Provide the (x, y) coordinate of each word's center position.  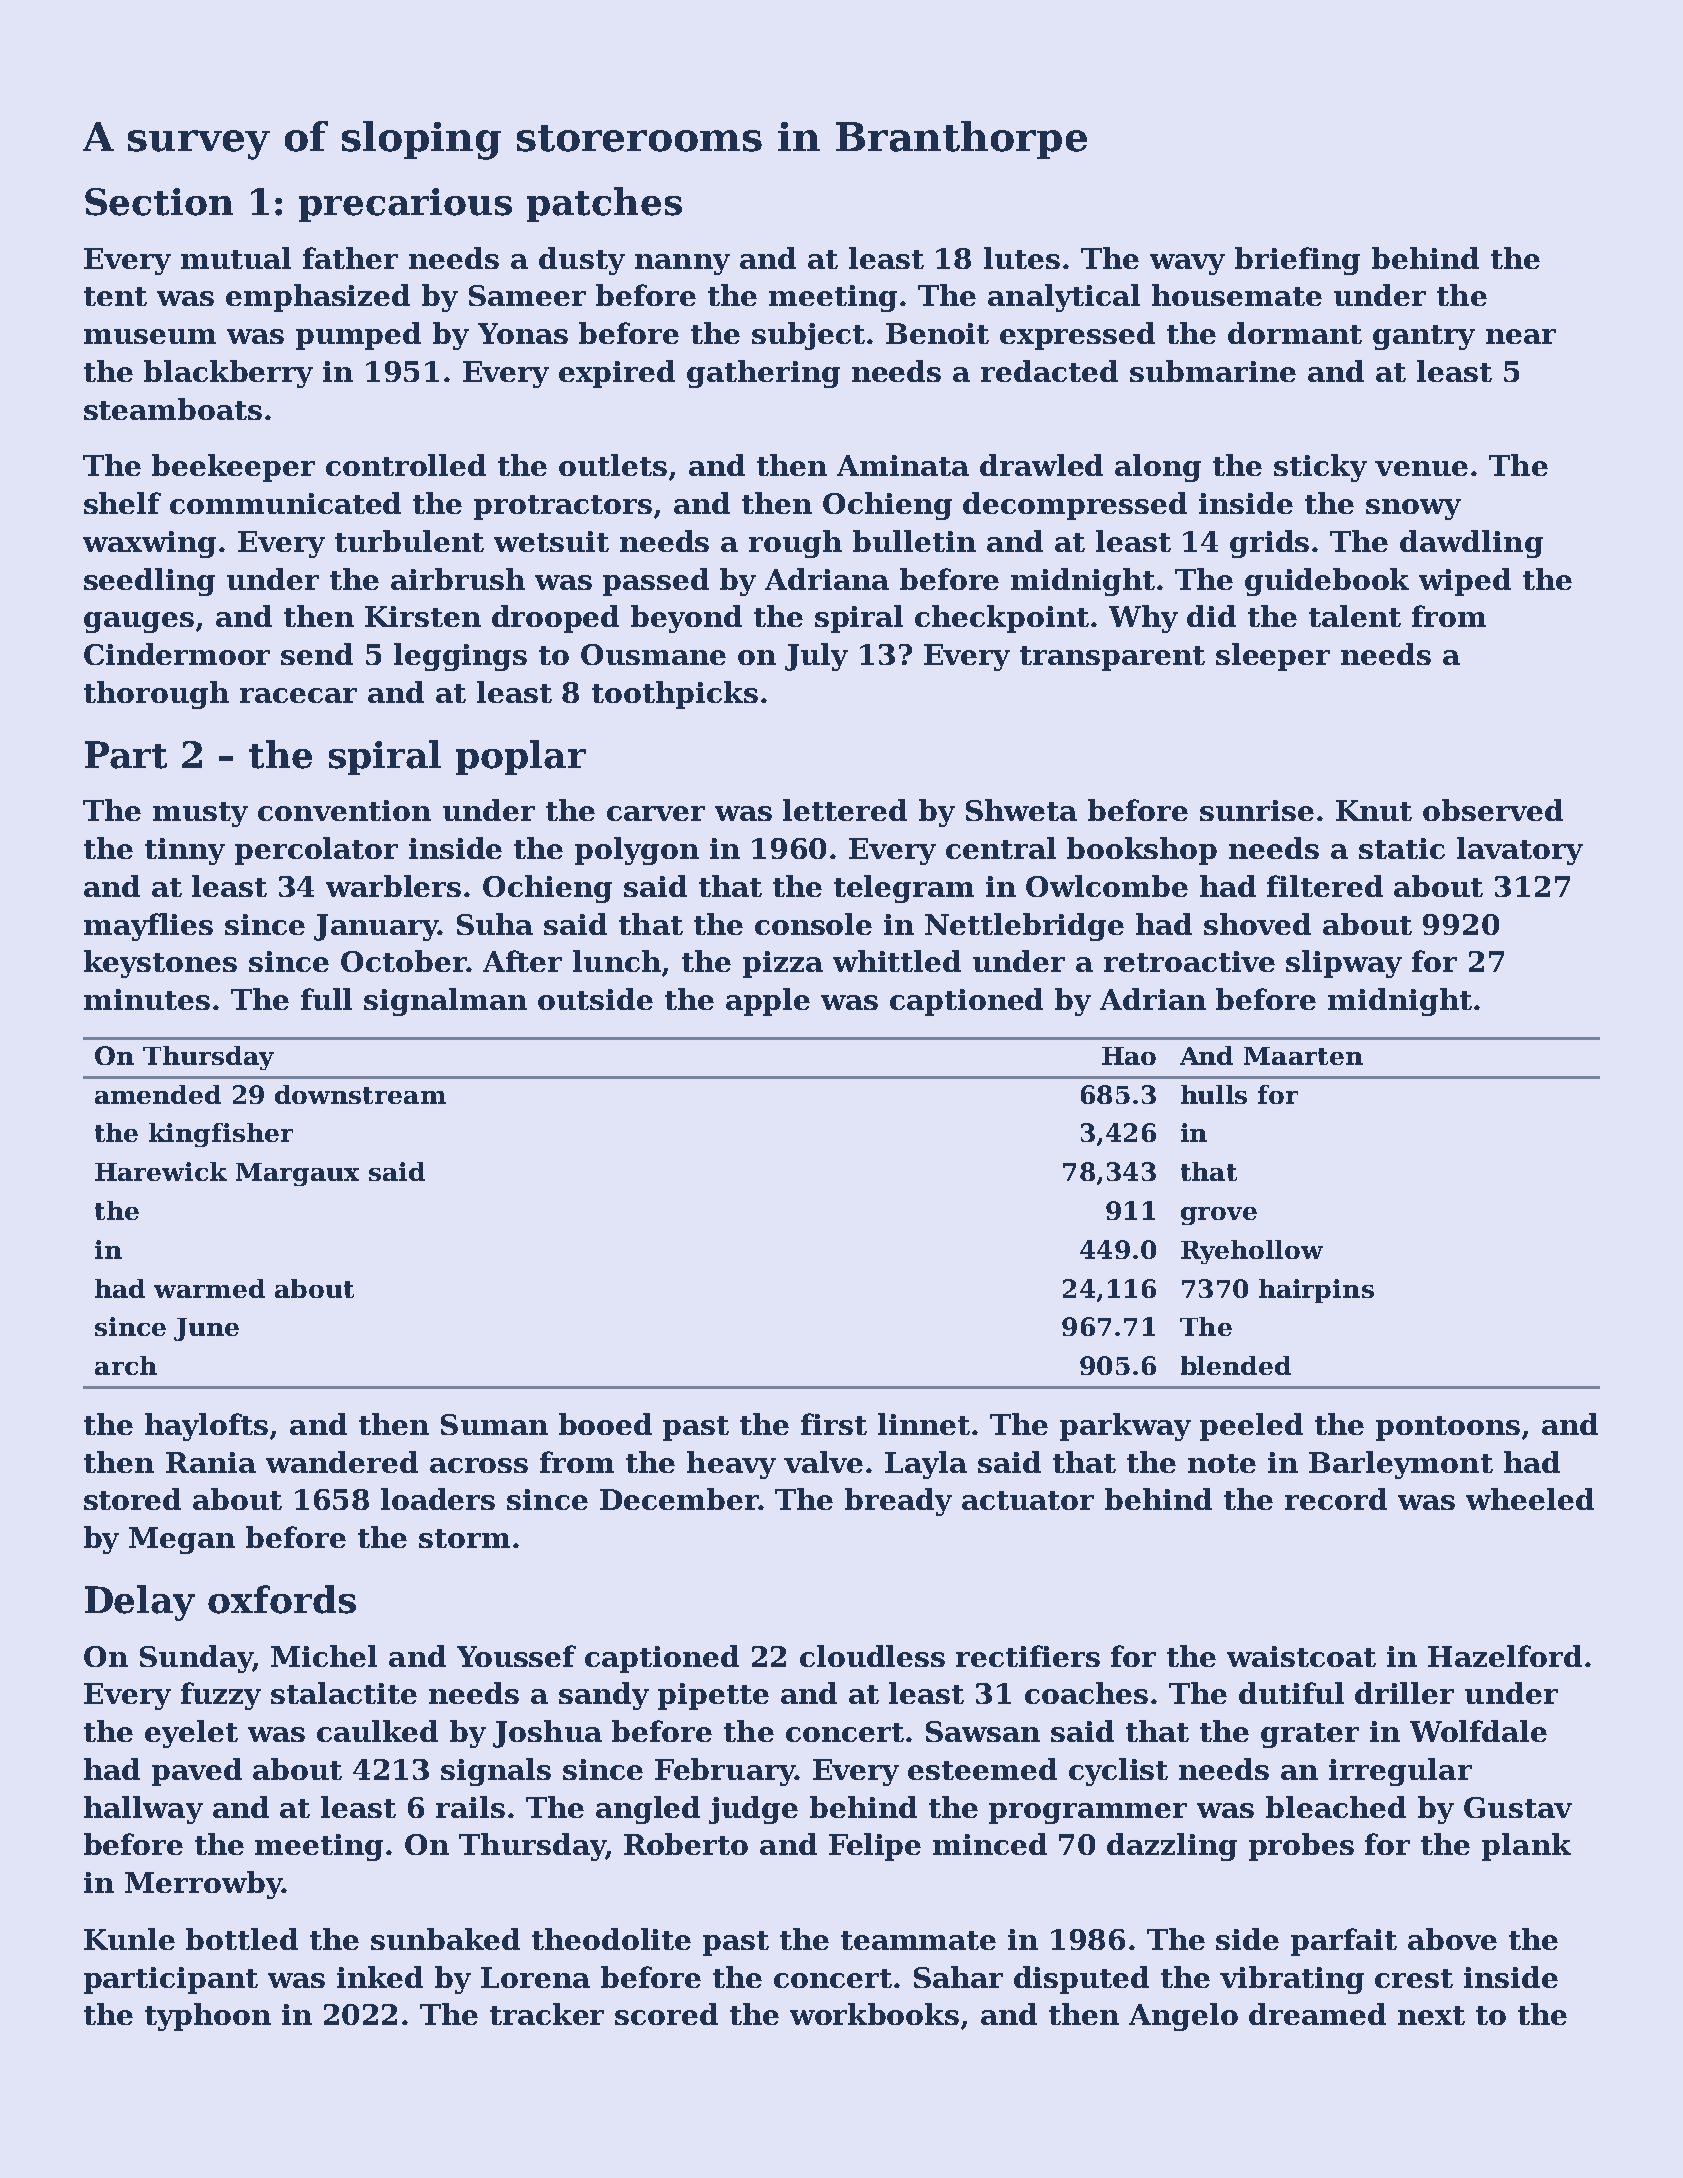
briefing (1297, 261)
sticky (1320, 468)
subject (808, 336)
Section (159, 202)
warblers (393, 886)
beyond (686, 619)
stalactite (344, 1693)
